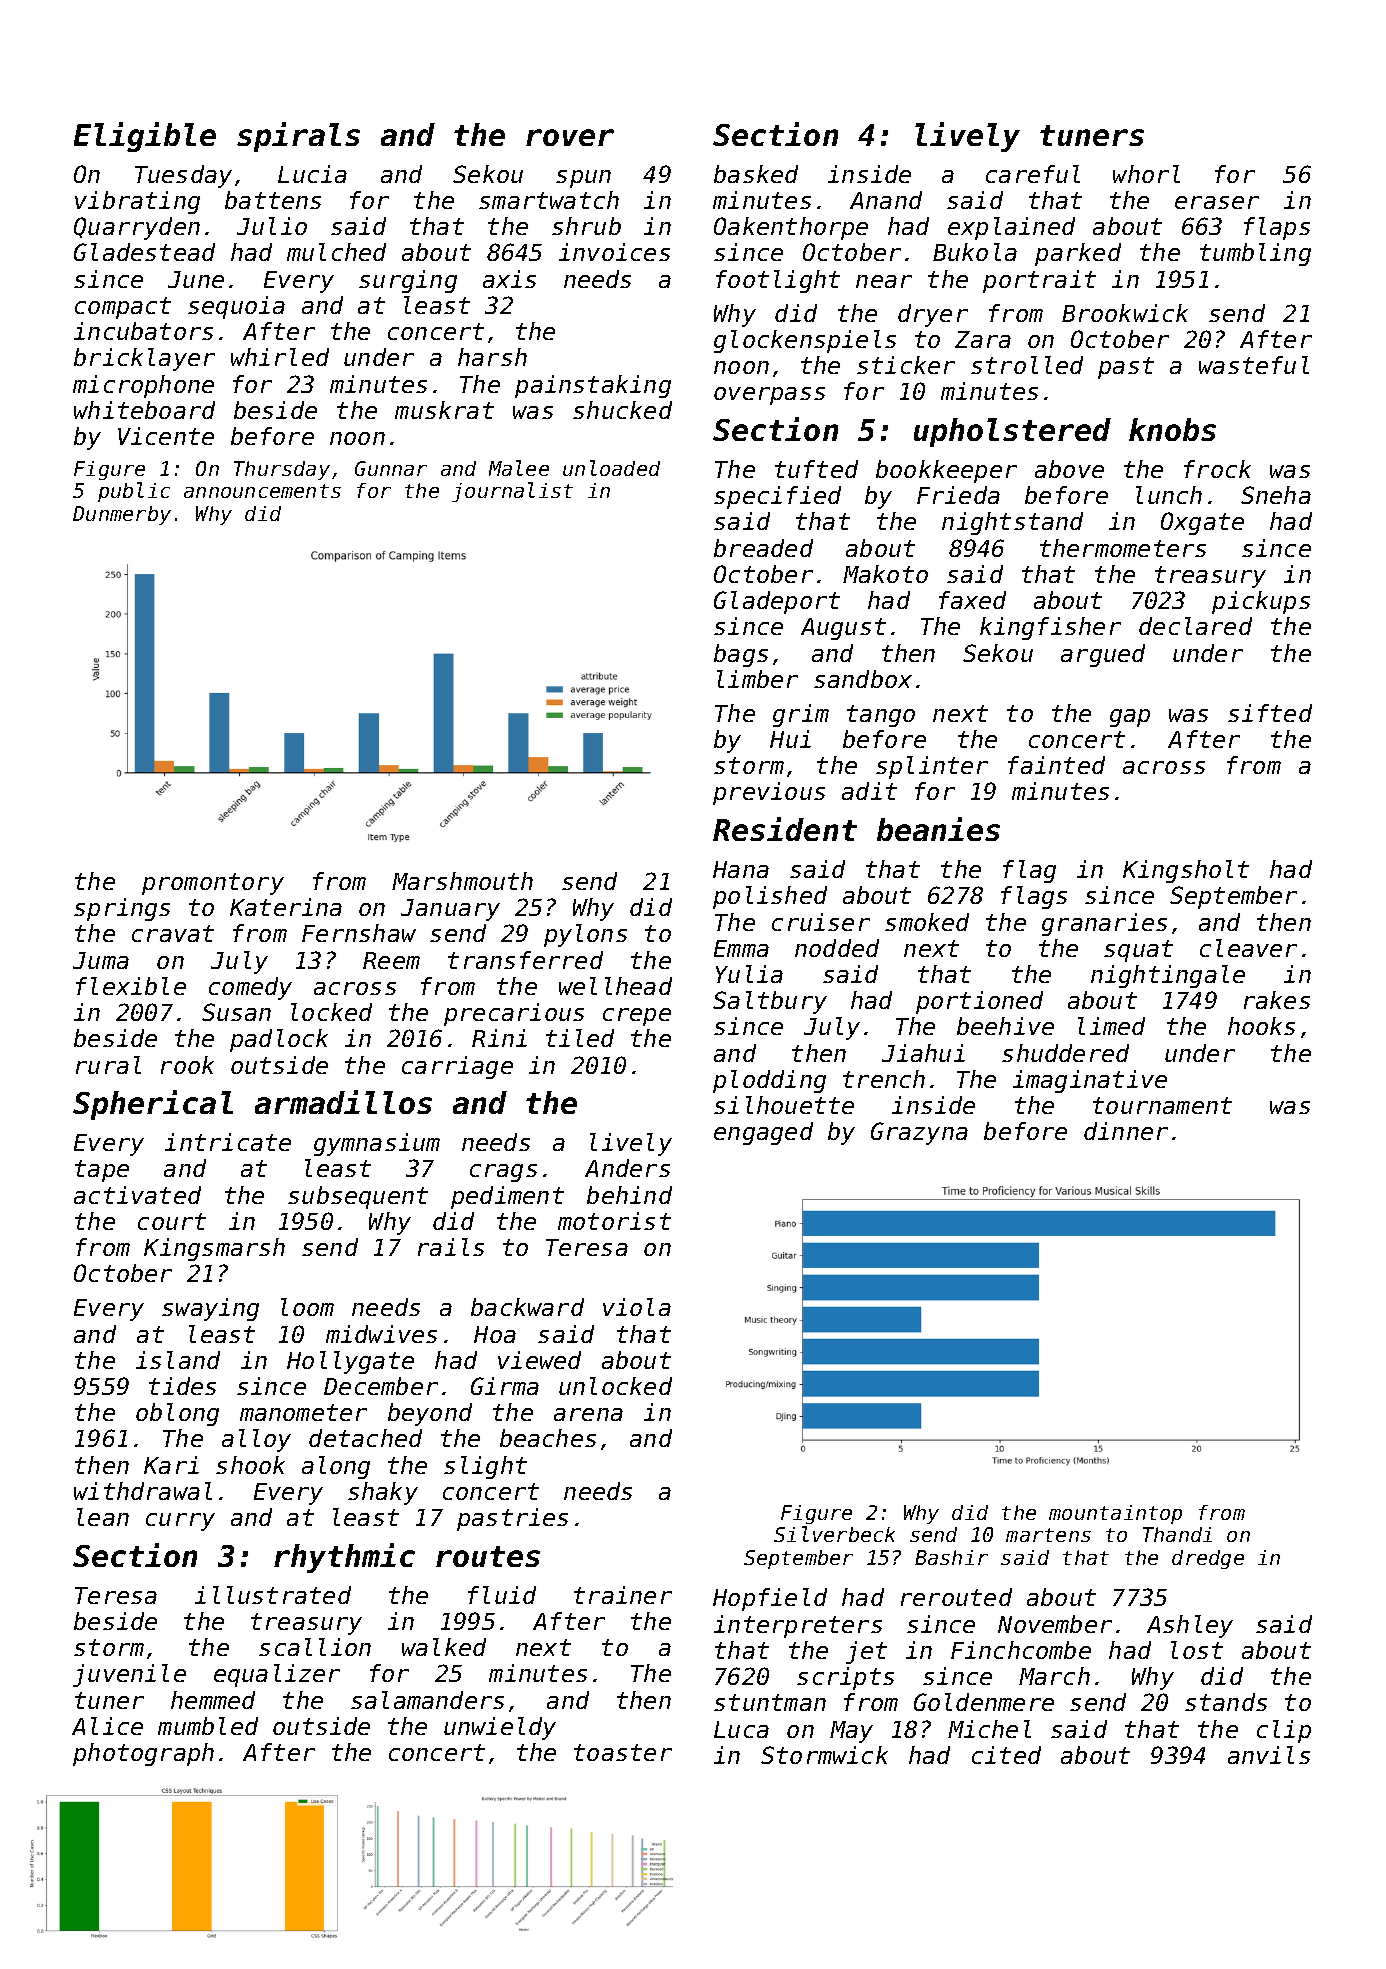 The image size is (1386, 1969). What do you see at coordinates (1104, 924) in the page?
I see `granaries` at bounding box center [1104, 924].
